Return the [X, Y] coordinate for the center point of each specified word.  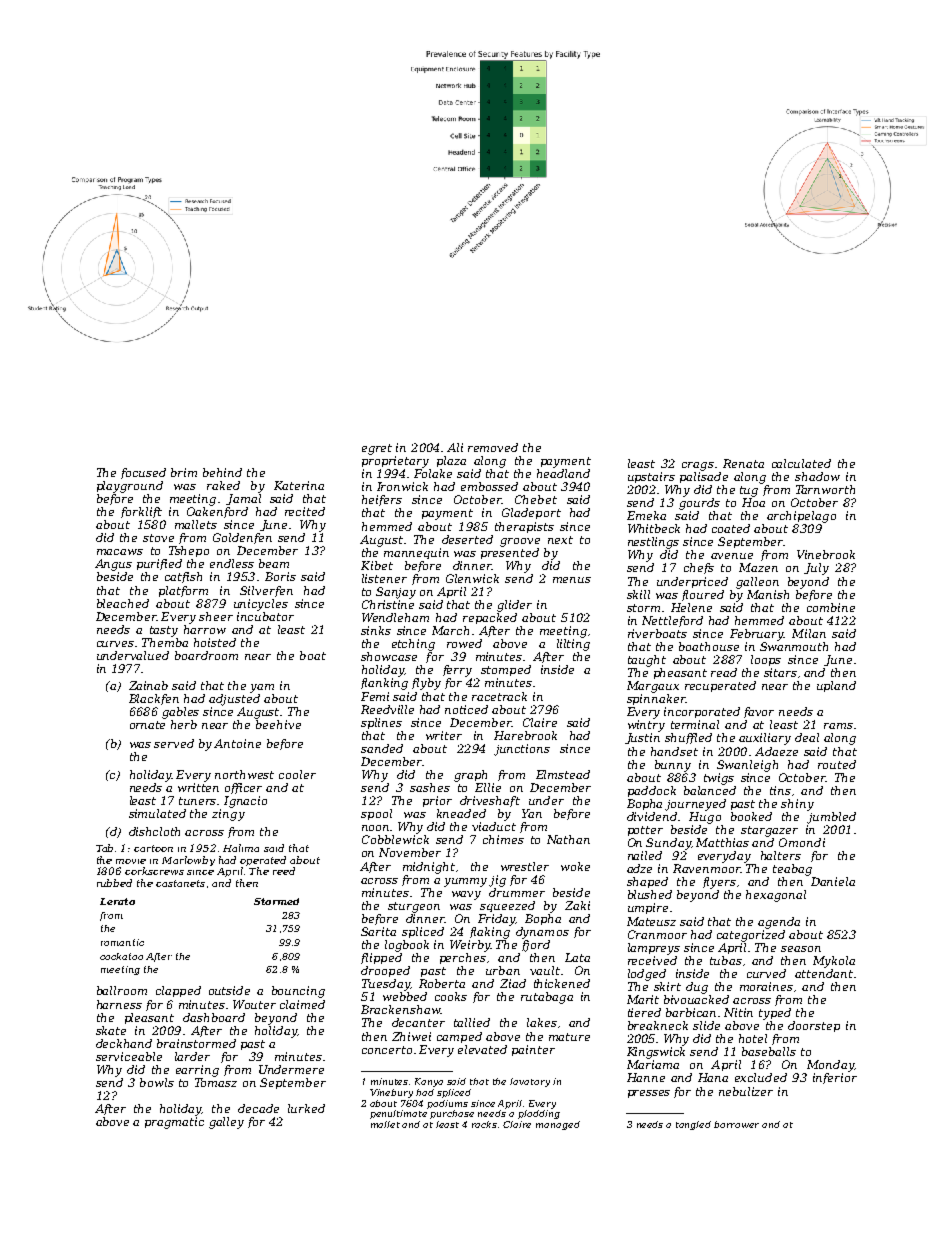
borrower [736, 1124]
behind [222, 472]
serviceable [129, 1056]
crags [698, 466]
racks [484, 1124]
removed [493, 447]
